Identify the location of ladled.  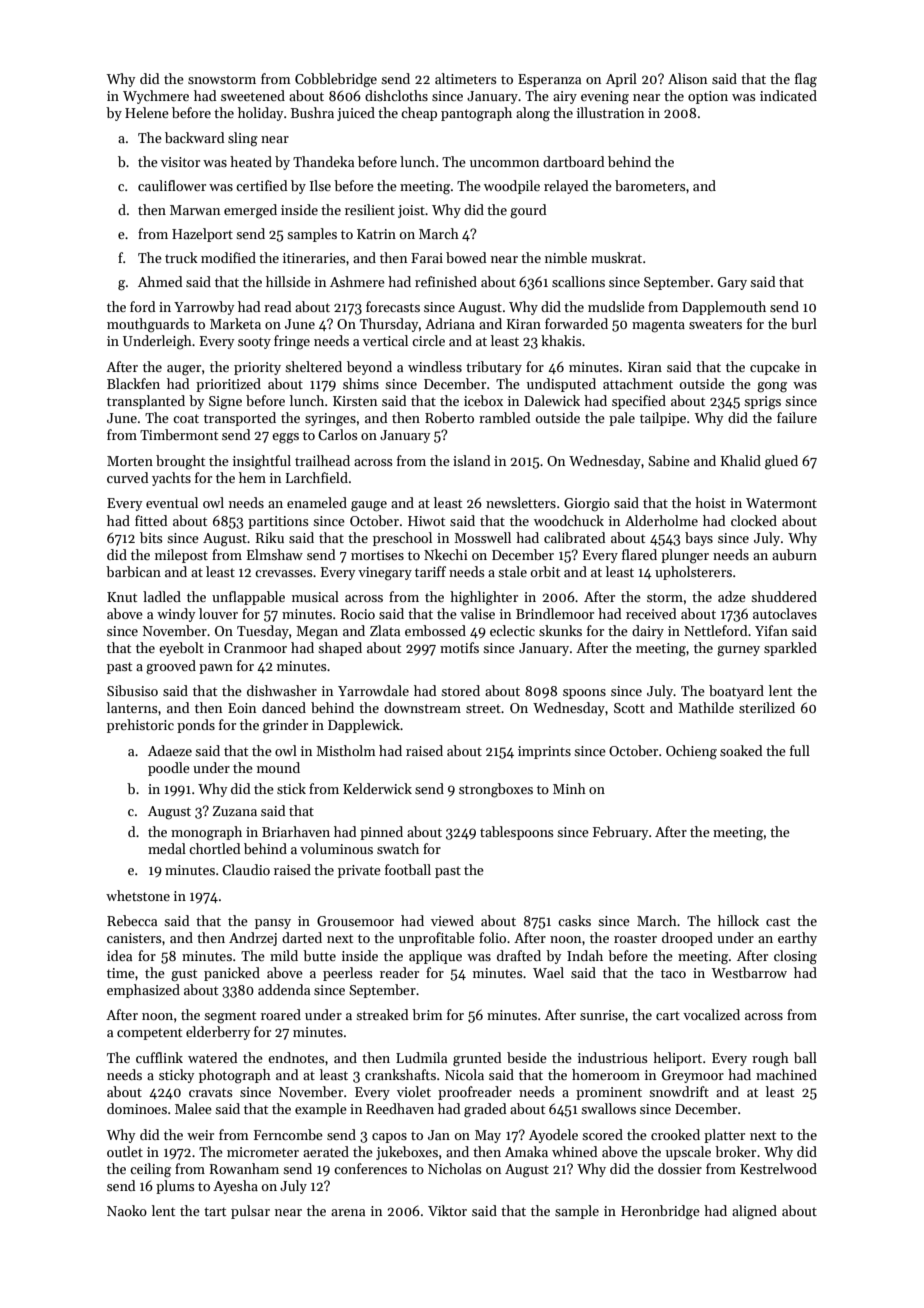
(162, 596).
